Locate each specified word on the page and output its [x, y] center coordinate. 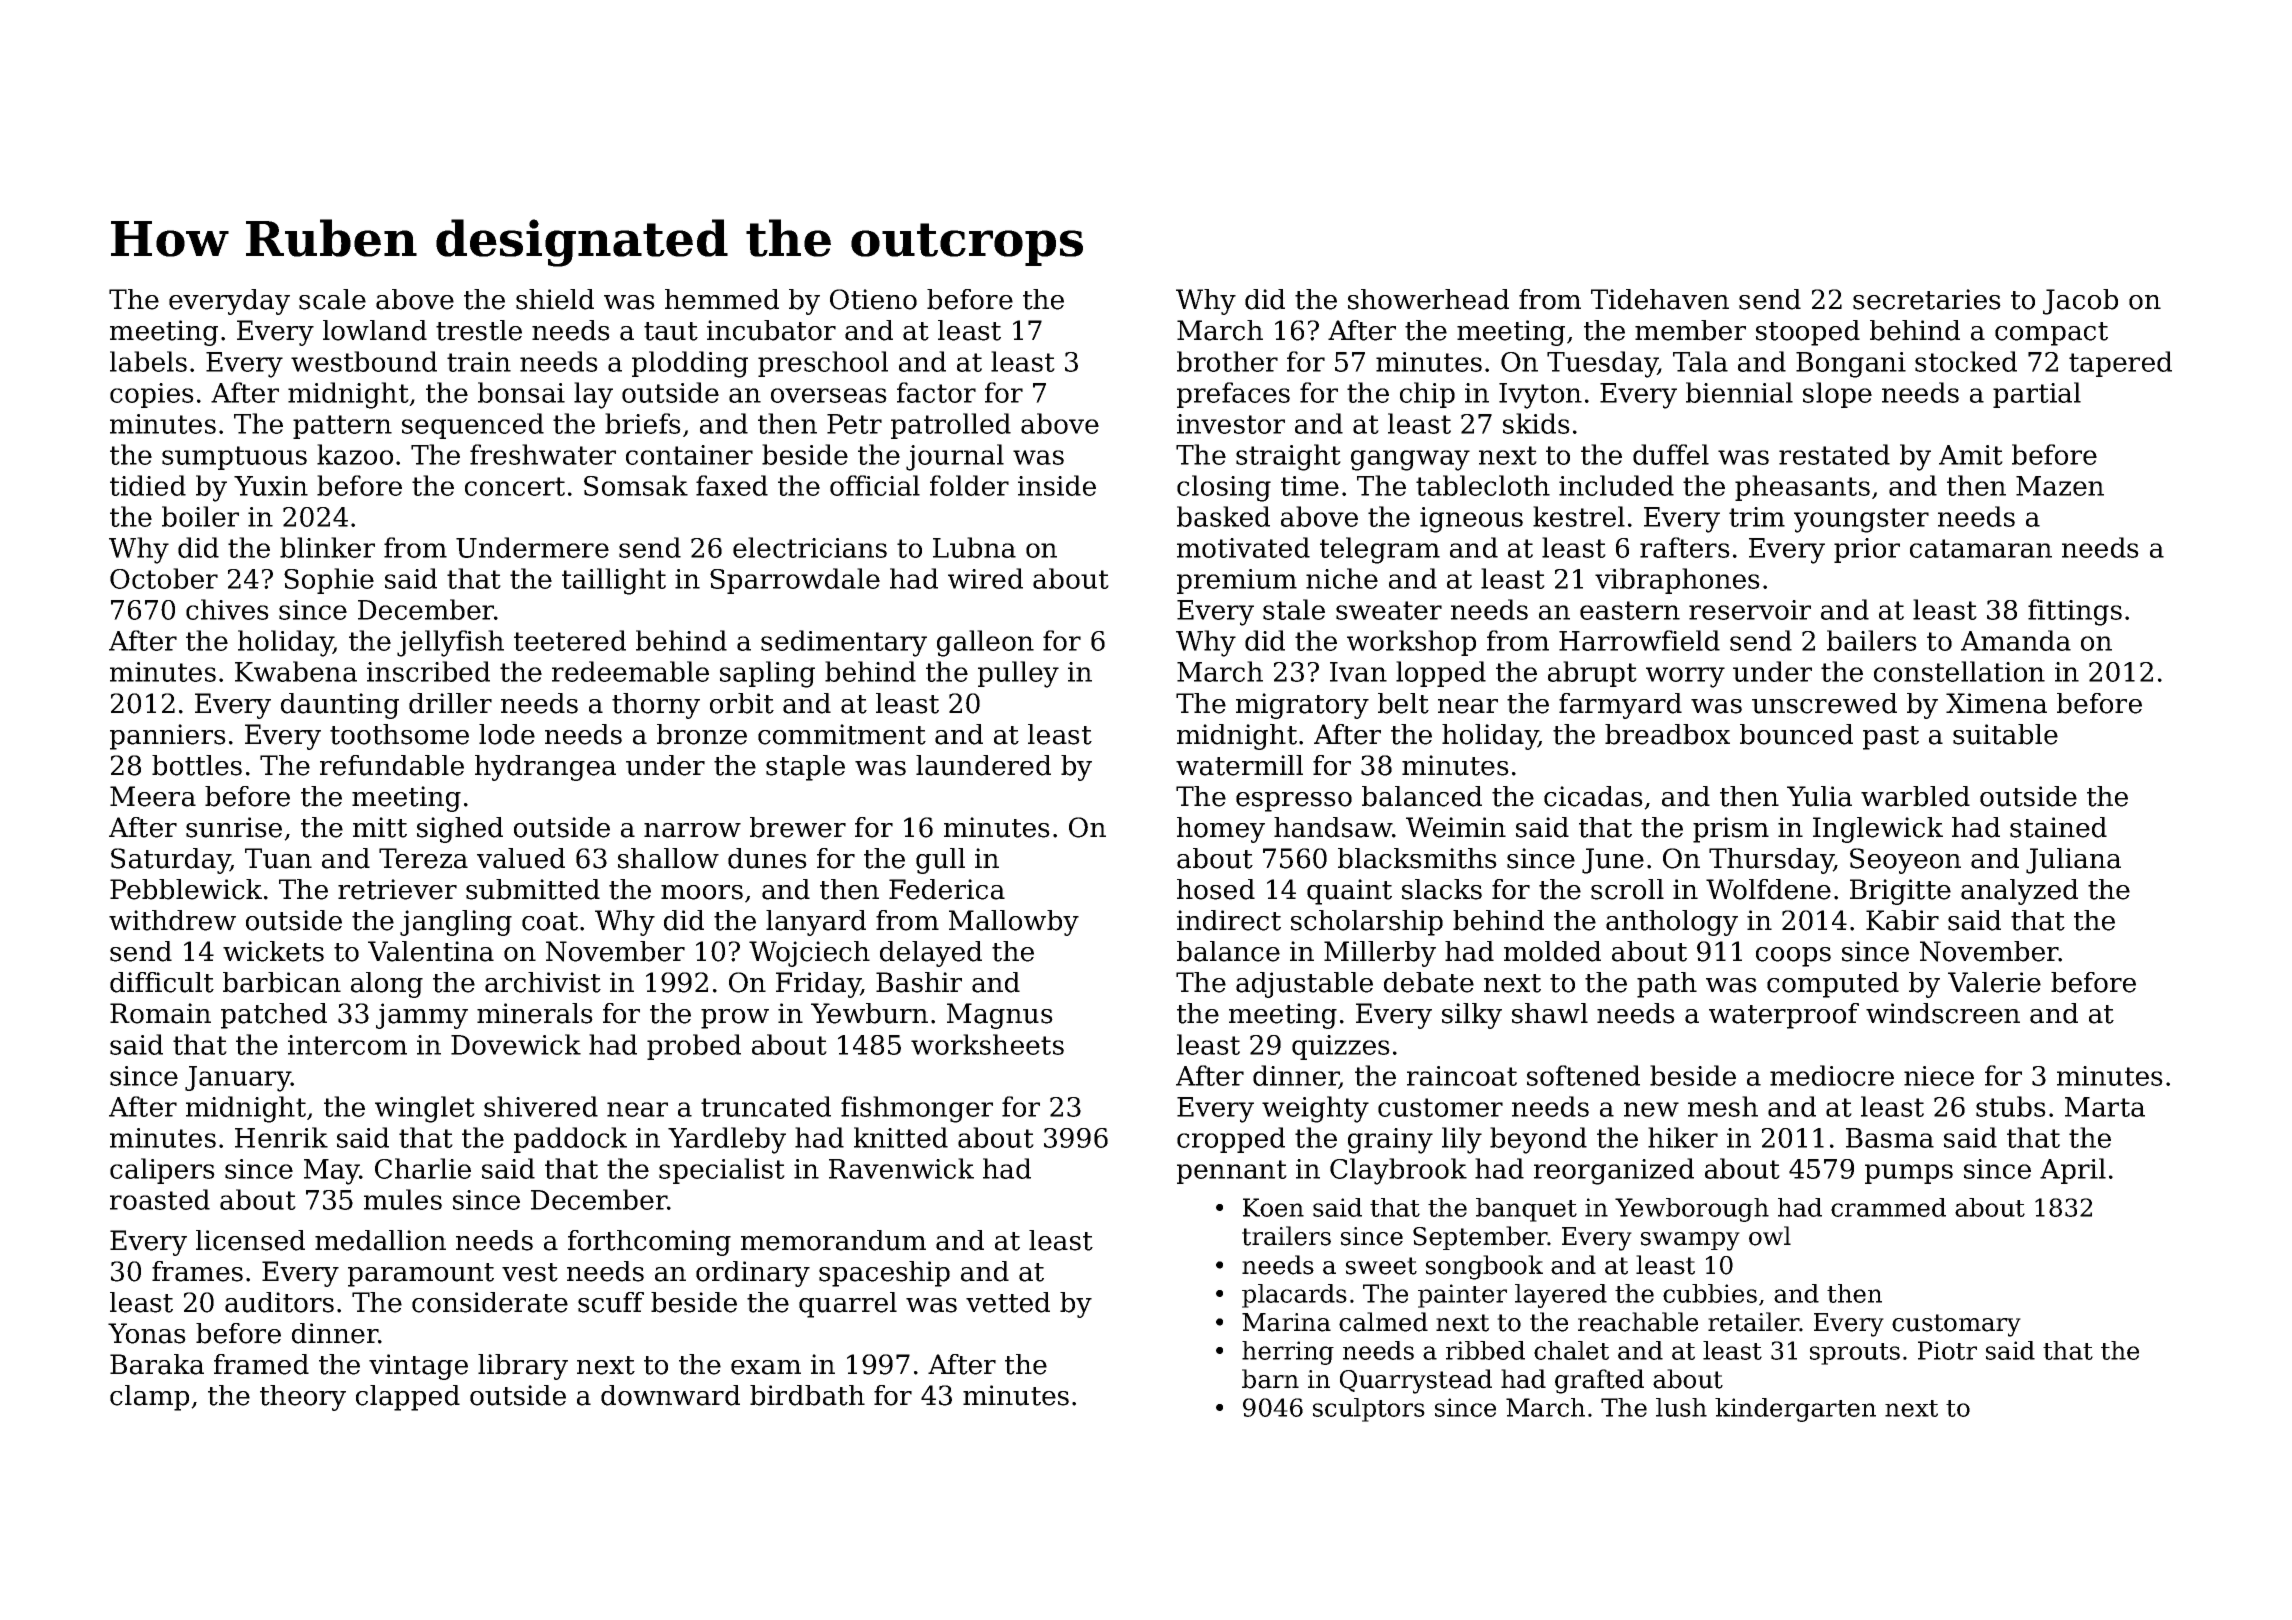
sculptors [1369, 1410]
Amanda [2016, 640]
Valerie [1994, 982]
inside [1057, 485]
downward [670, 1395]
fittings [2075, 612]
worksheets [987, 1044]
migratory [1302, 706]
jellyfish [450, 643]
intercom [347, 1045]
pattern [342, 427]
